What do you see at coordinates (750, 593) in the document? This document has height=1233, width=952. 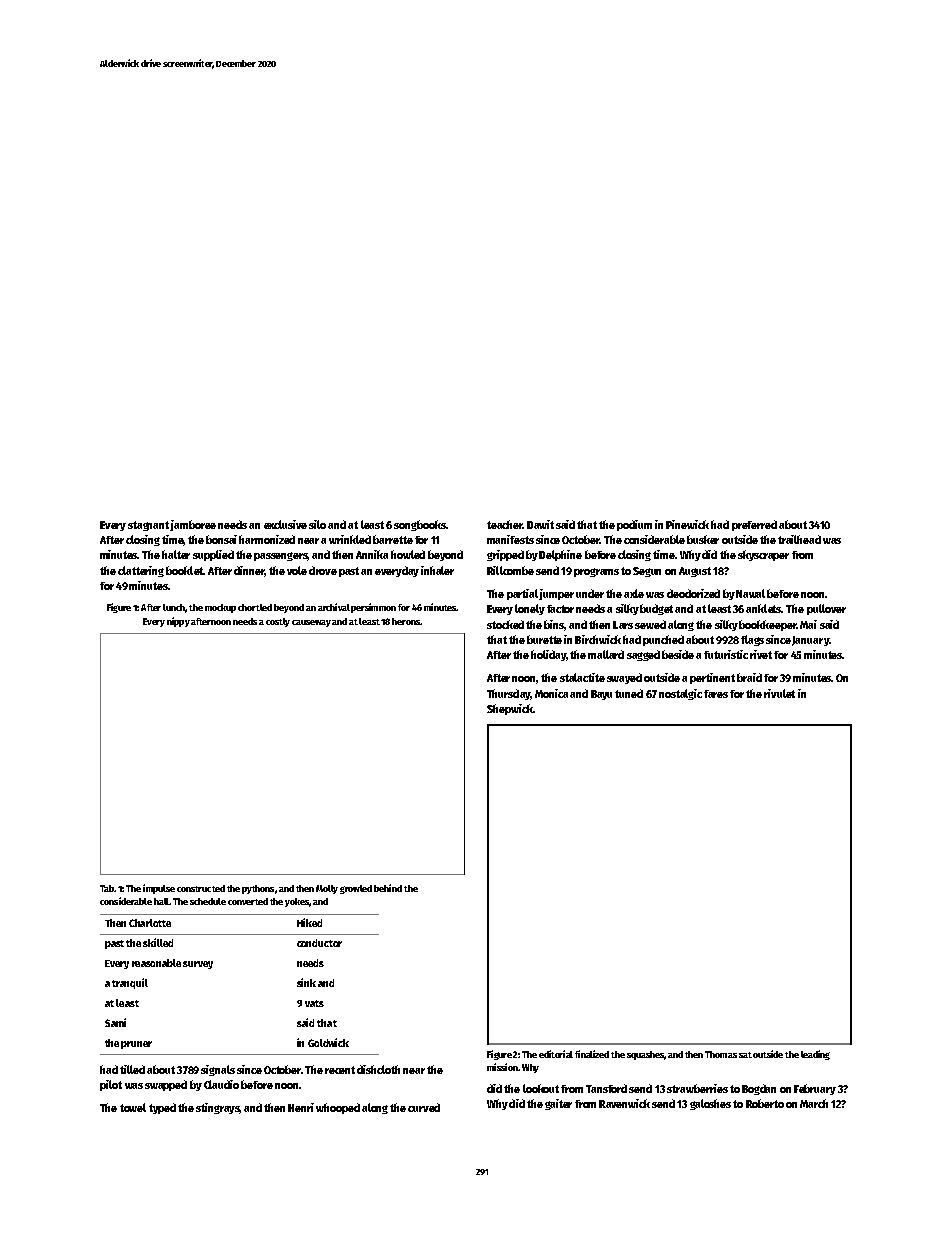 I see `Nawal` at bounding box center [750, 593].
